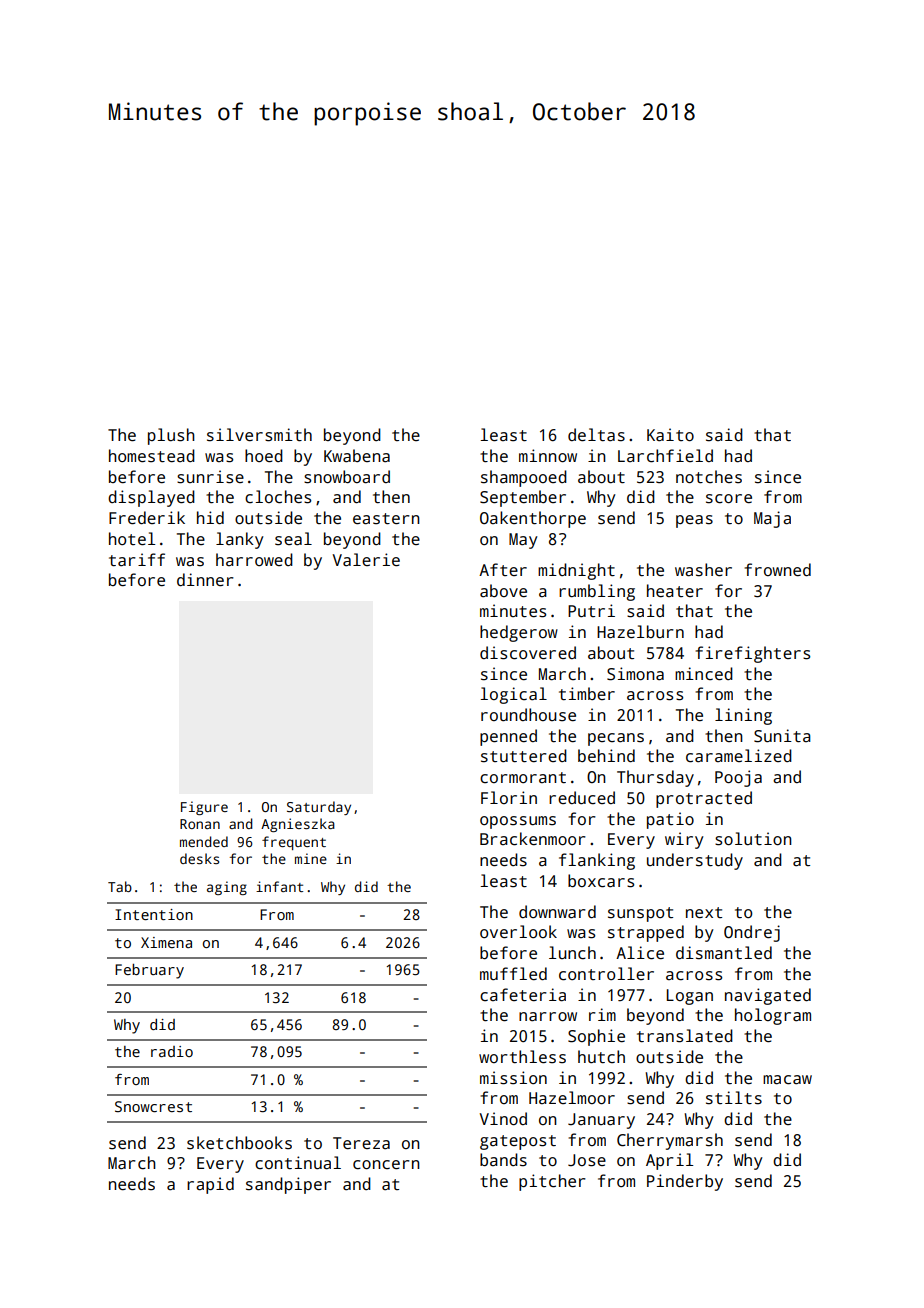 The height and width of the document is (1308, 924). I want to click on infant, so click(279, 886).
